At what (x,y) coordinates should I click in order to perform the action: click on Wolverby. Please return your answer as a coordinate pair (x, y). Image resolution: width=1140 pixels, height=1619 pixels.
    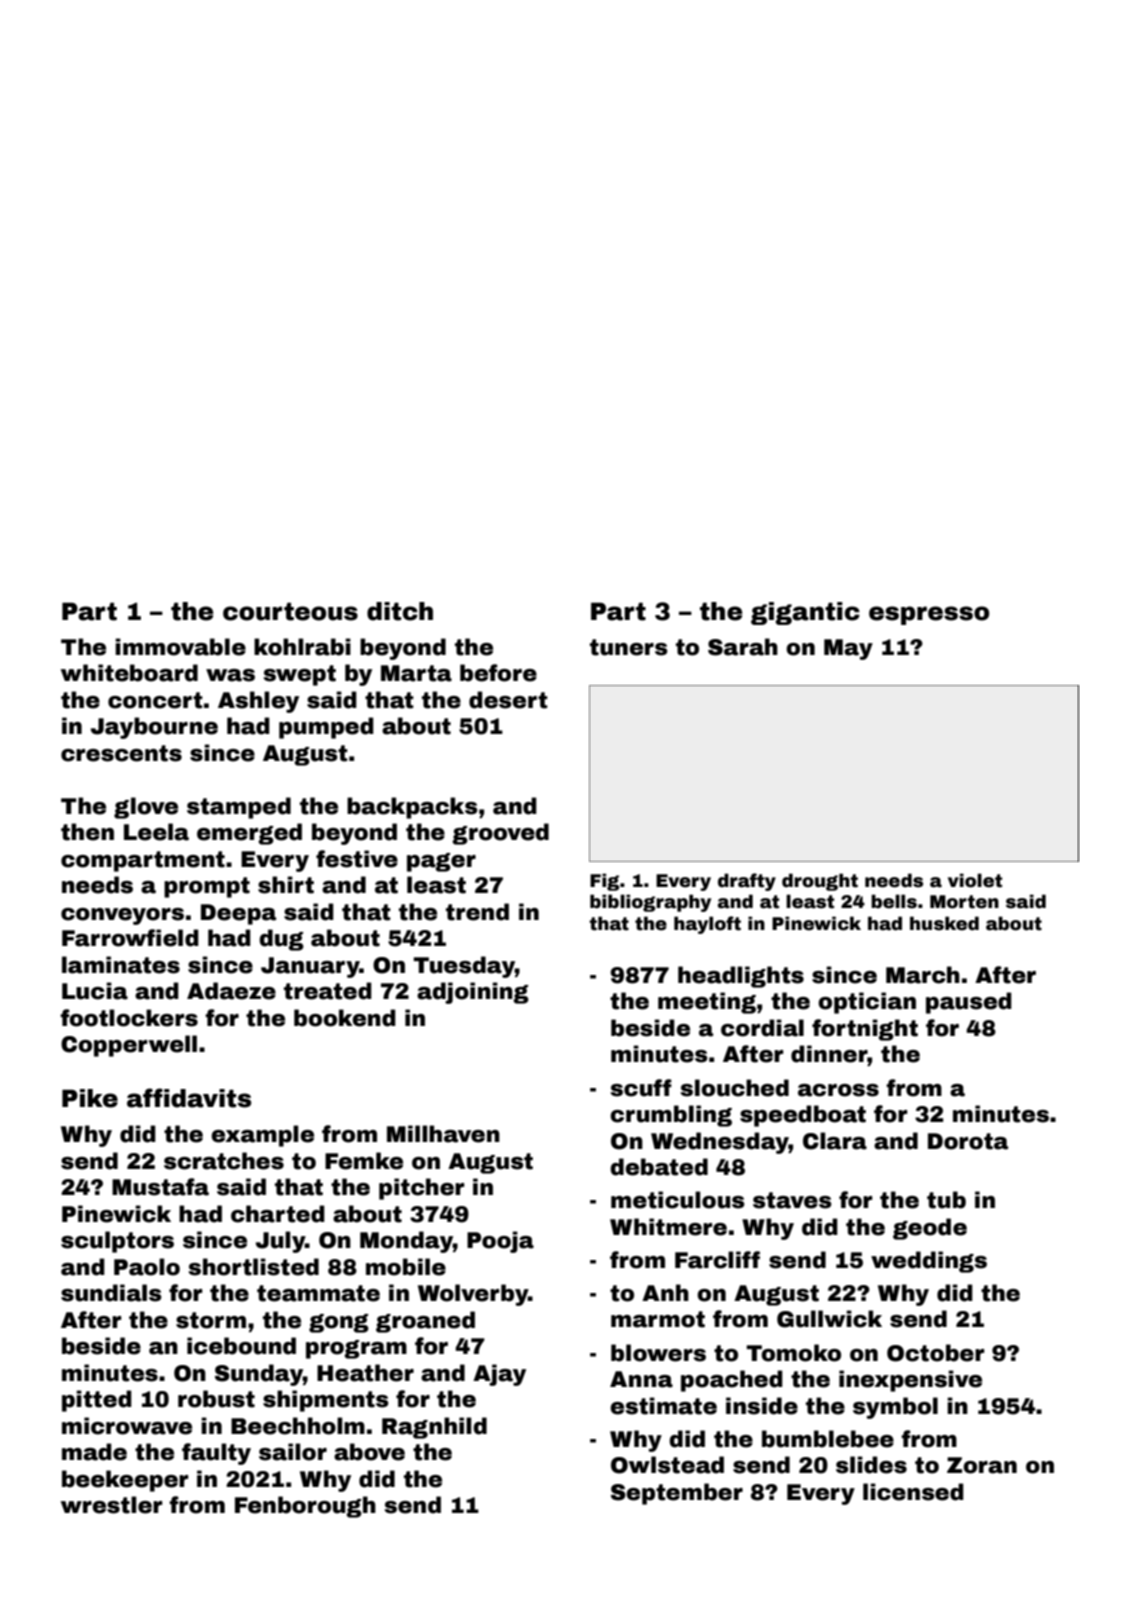
    Looking at the image, I should click on (473, 1295).
